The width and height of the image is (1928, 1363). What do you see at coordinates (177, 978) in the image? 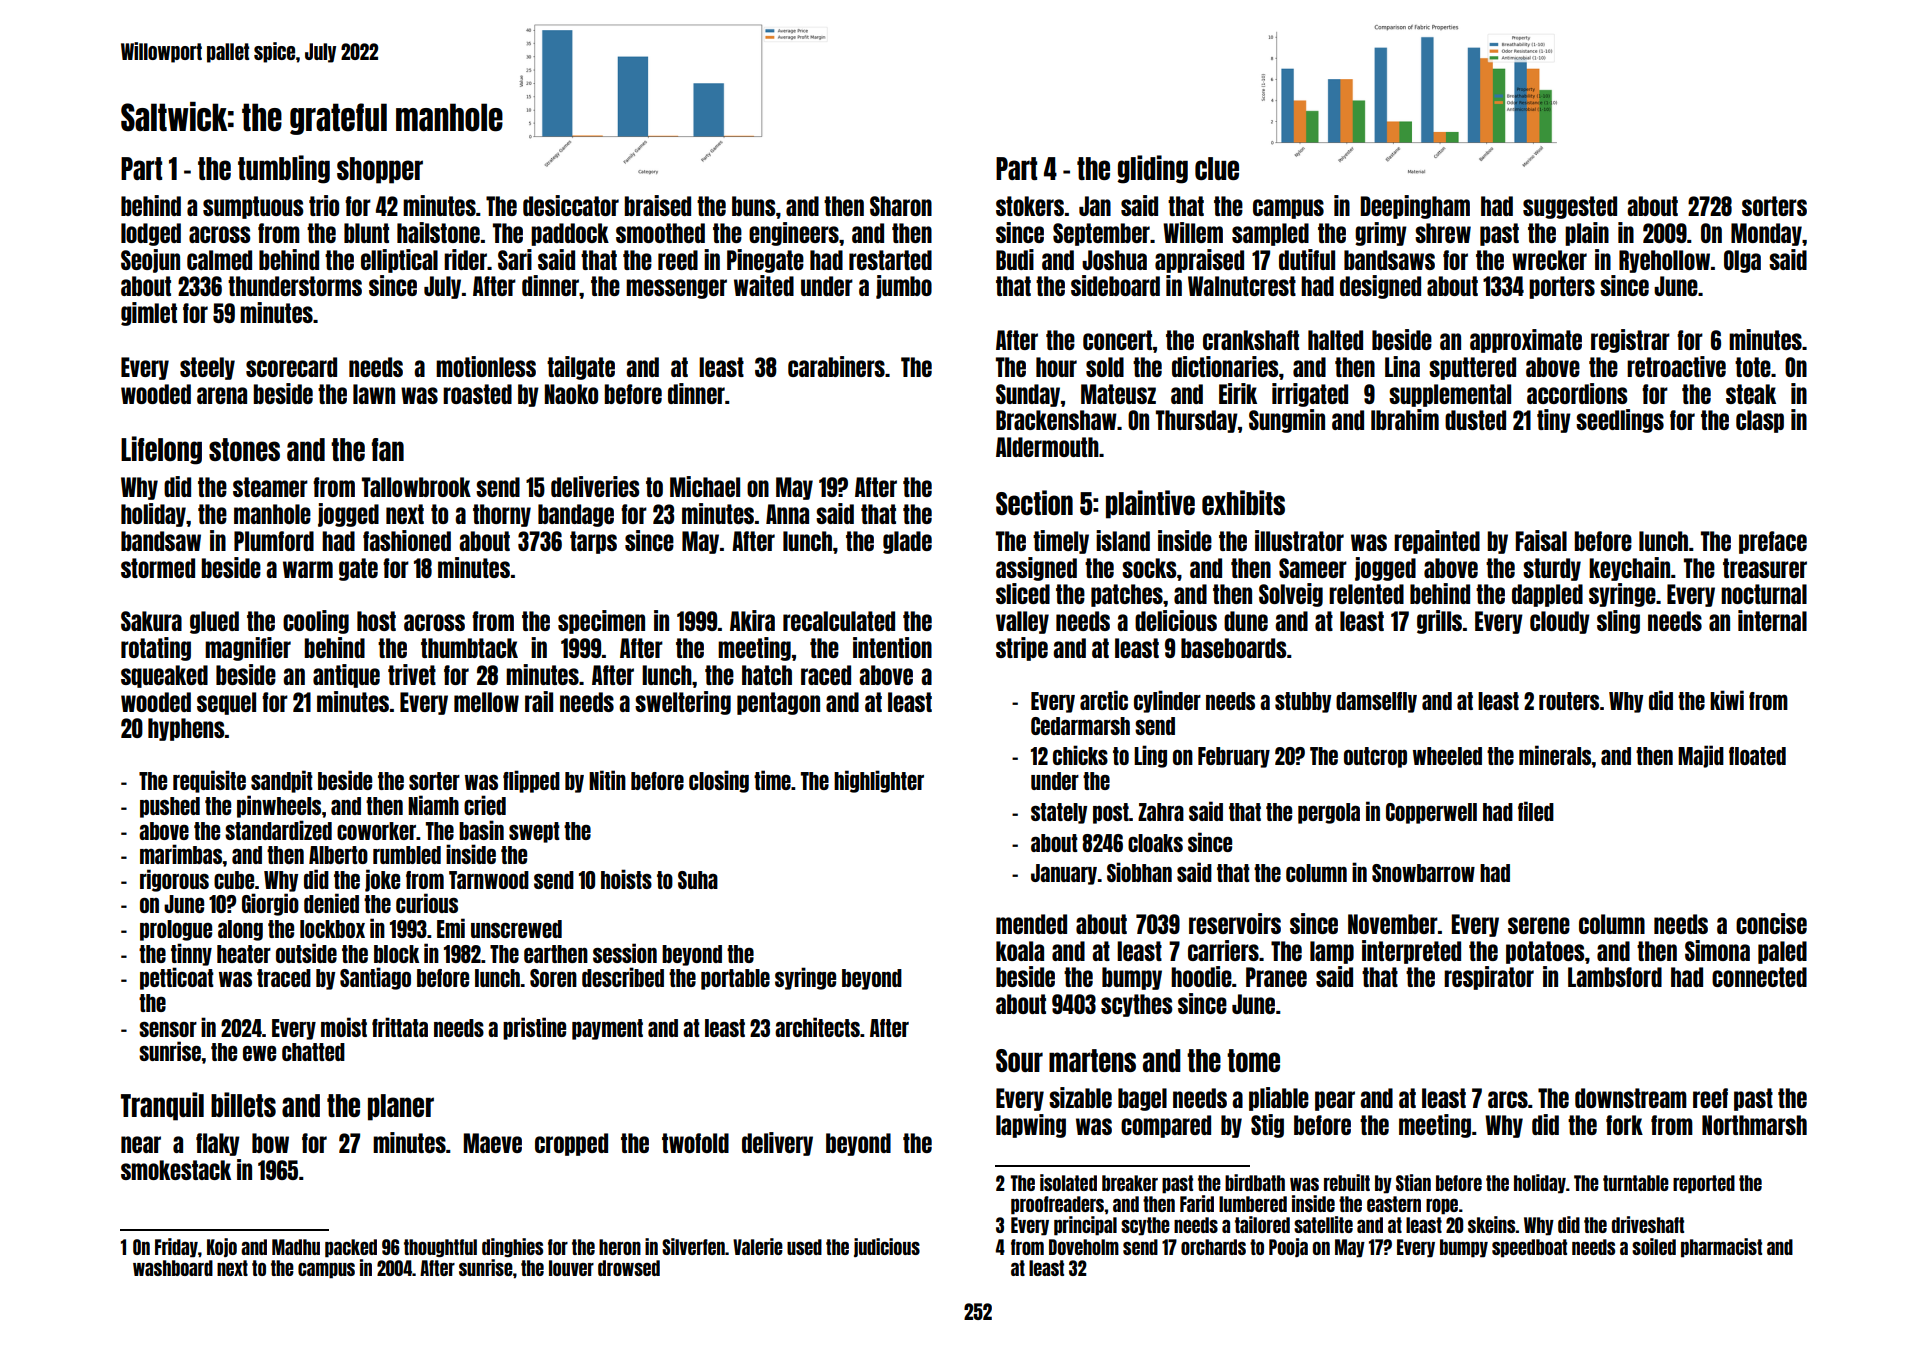
I see `petticoat` at bounding box center [177, 978].
